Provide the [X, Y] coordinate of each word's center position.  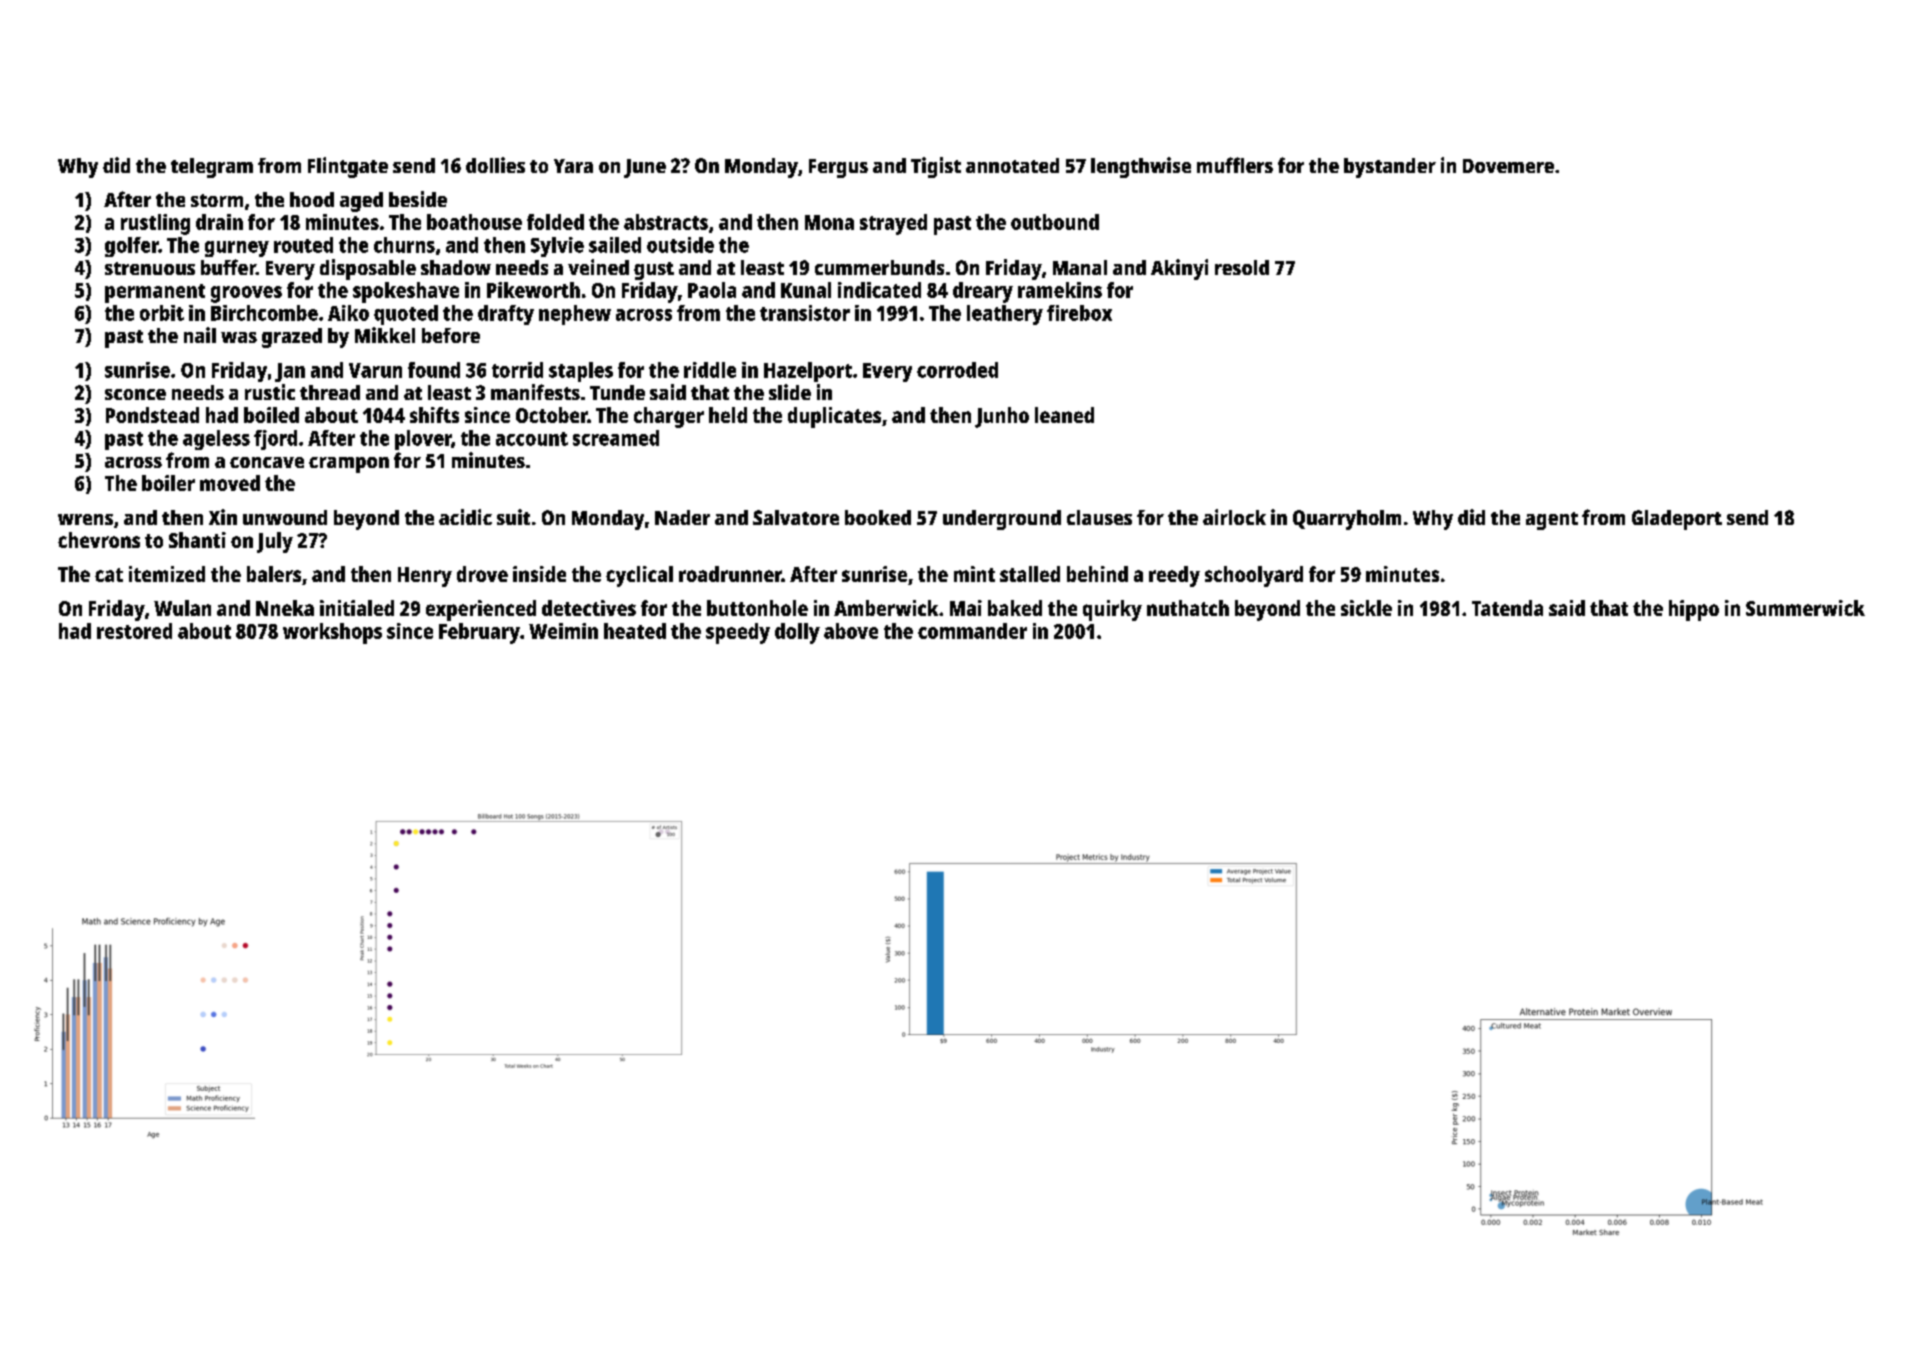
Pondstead [152, 415]
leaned [1064, 415]
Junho [1002, 417]
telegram [212, 168]
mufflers [1235, 165]
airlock [1234, 517]
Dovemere [1508, 166]
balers [274, 574]
